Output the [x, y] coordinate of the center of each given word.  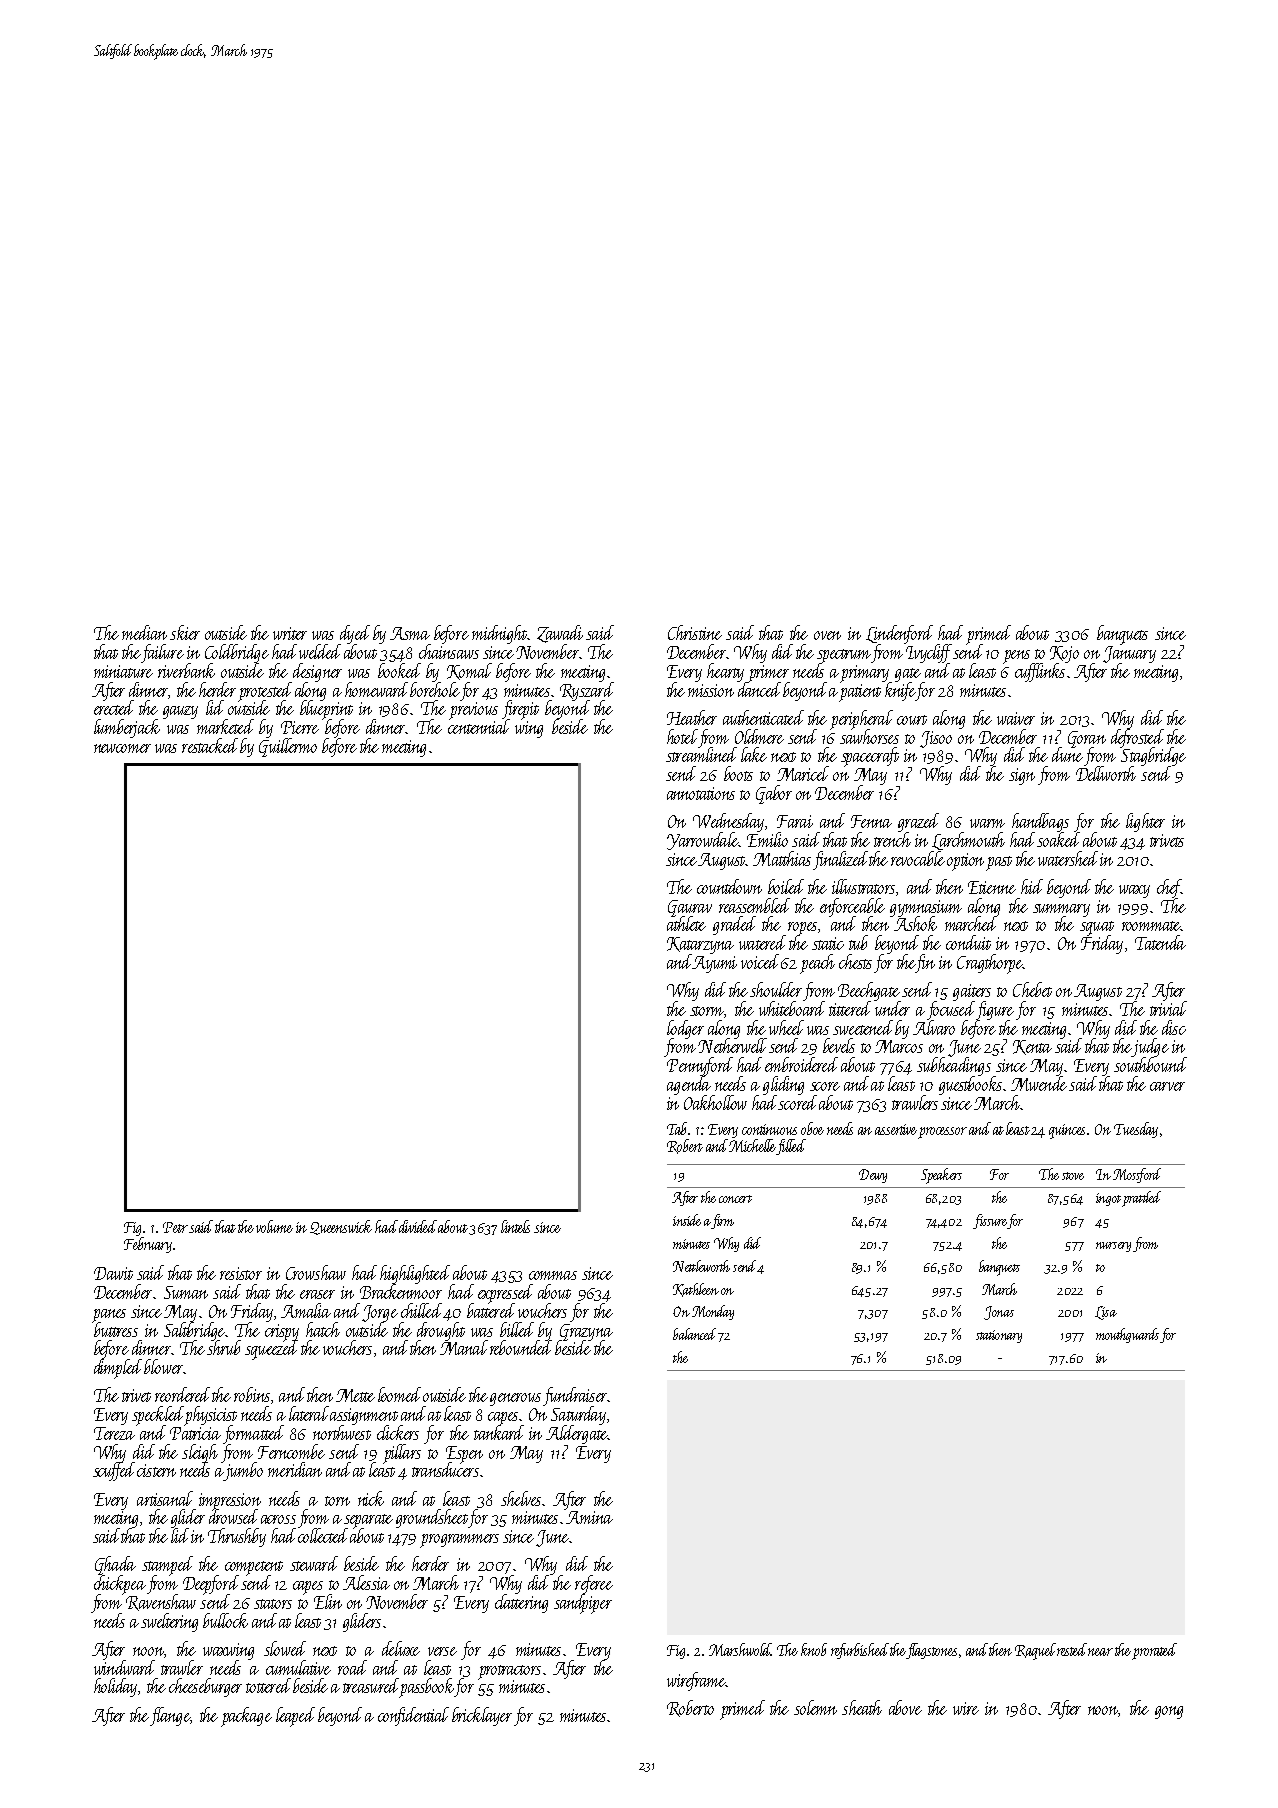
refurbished [860, 1651]
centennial [479, 726]
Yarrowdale [702, 841]
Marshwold [740, 1649]
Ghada [115, 1565]
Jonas [999, 1313]
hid [1032, 886]
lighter [1145, 822]
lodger [685, 1029]
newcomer [122, 748]
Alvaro [934, 1027]
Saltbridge [194, 1331]
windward [124, 1667]
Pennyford [700, 1066]
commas [553, 1275]
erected [114, 707]
